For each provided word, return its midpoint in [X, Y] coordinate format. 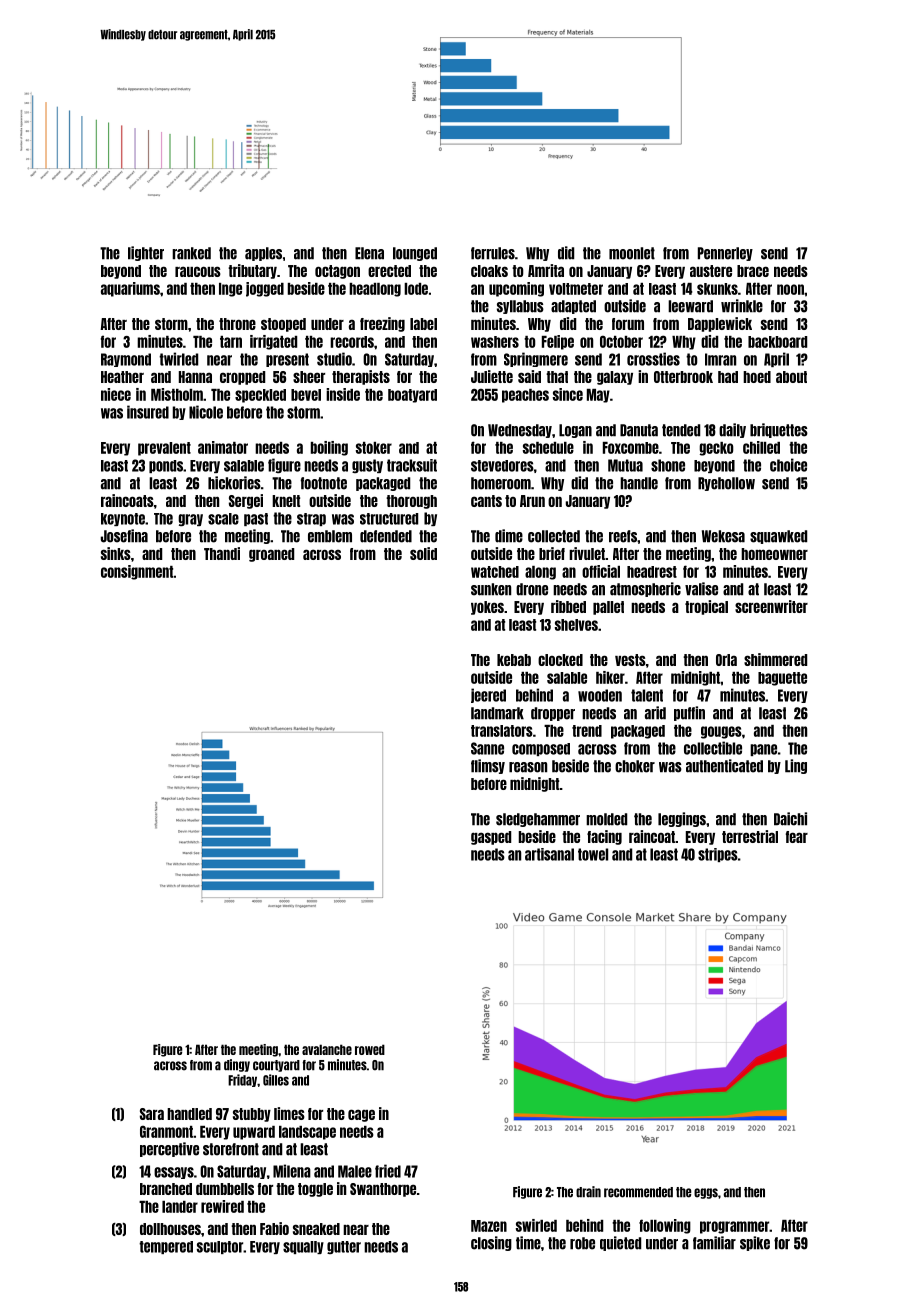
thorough [411, 502]
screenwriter [771, 606]
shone [668, 465]
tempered [166, 1247]
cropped [242, 378]
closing [491, 1243]
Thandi [222, 553]
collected [554, 536]
